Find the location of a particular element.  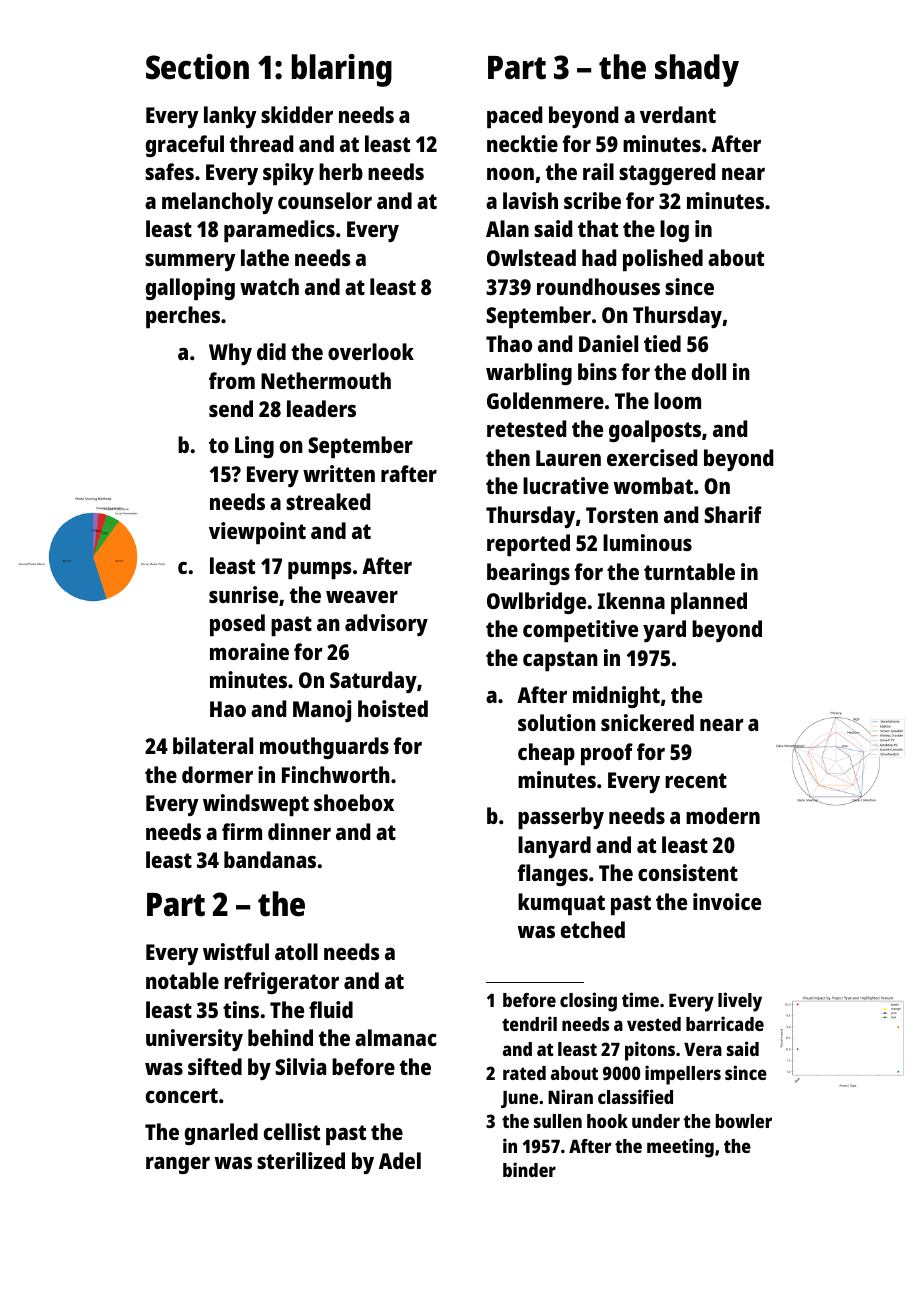

Owlstead is located at coordinates (531, 257).
